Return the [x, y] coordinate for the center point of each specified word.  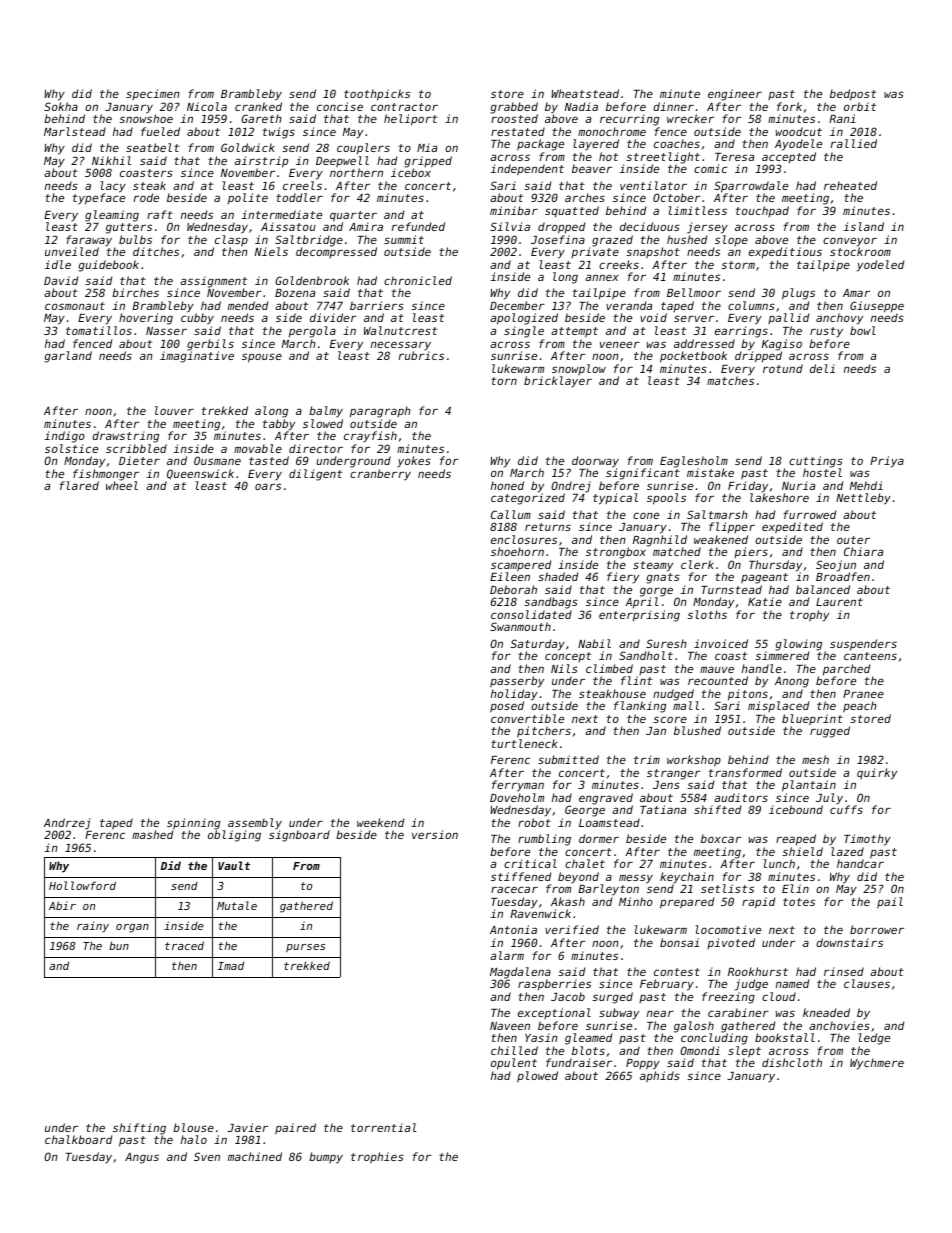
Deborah [513, 589]
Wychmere [877, 1064]
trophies [377, 1158]
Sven [207, 1156]
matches [730, 380]
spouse [262, 358]
